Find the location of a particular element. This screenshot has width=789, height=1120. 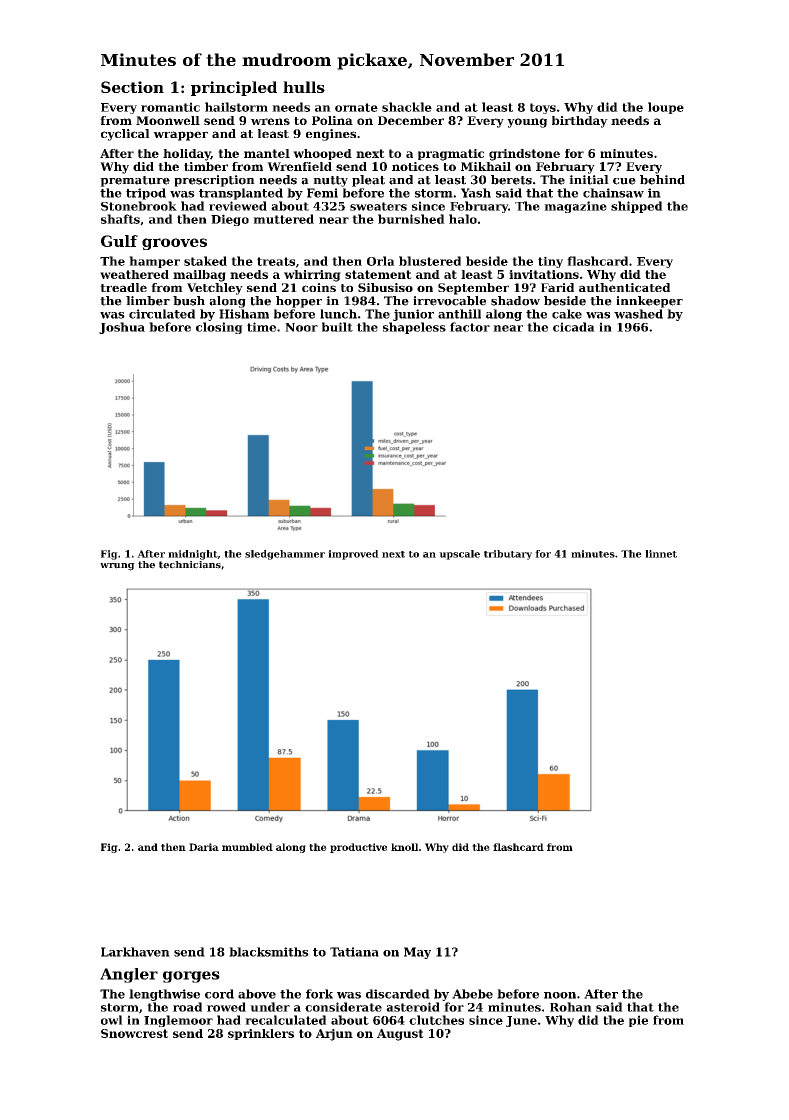

Daria is located at coordinates (204, 847).
